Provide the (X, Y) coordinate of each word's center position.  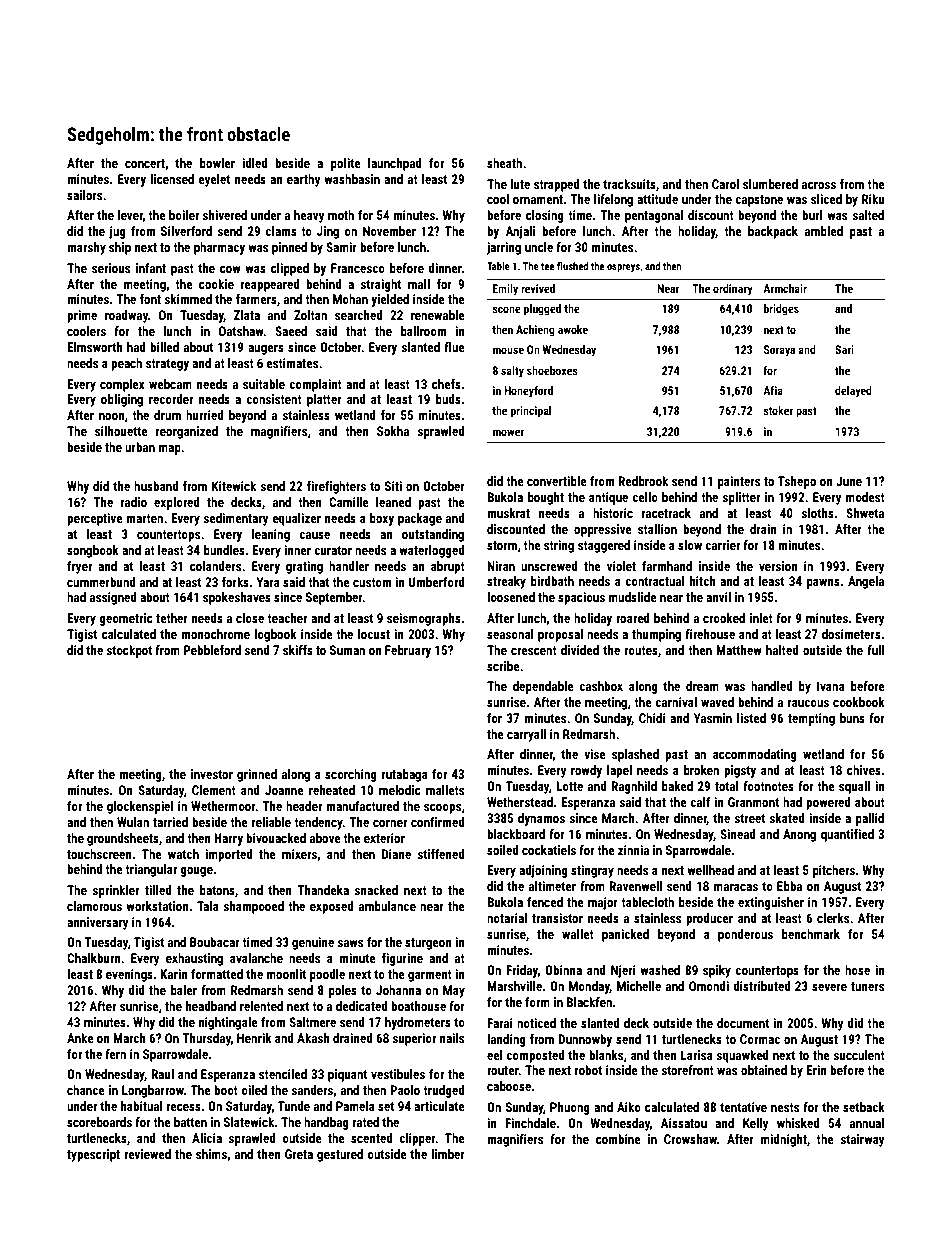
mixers (299, 854)
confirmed (438, 822)
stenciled (283, 1074)
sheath (504, 163)
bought (546, 498)
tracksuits (629, 184)
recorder (171, 399)
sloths (818, 513)
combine (618, 1139)
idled (255, 163)
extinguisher (771, 903)
